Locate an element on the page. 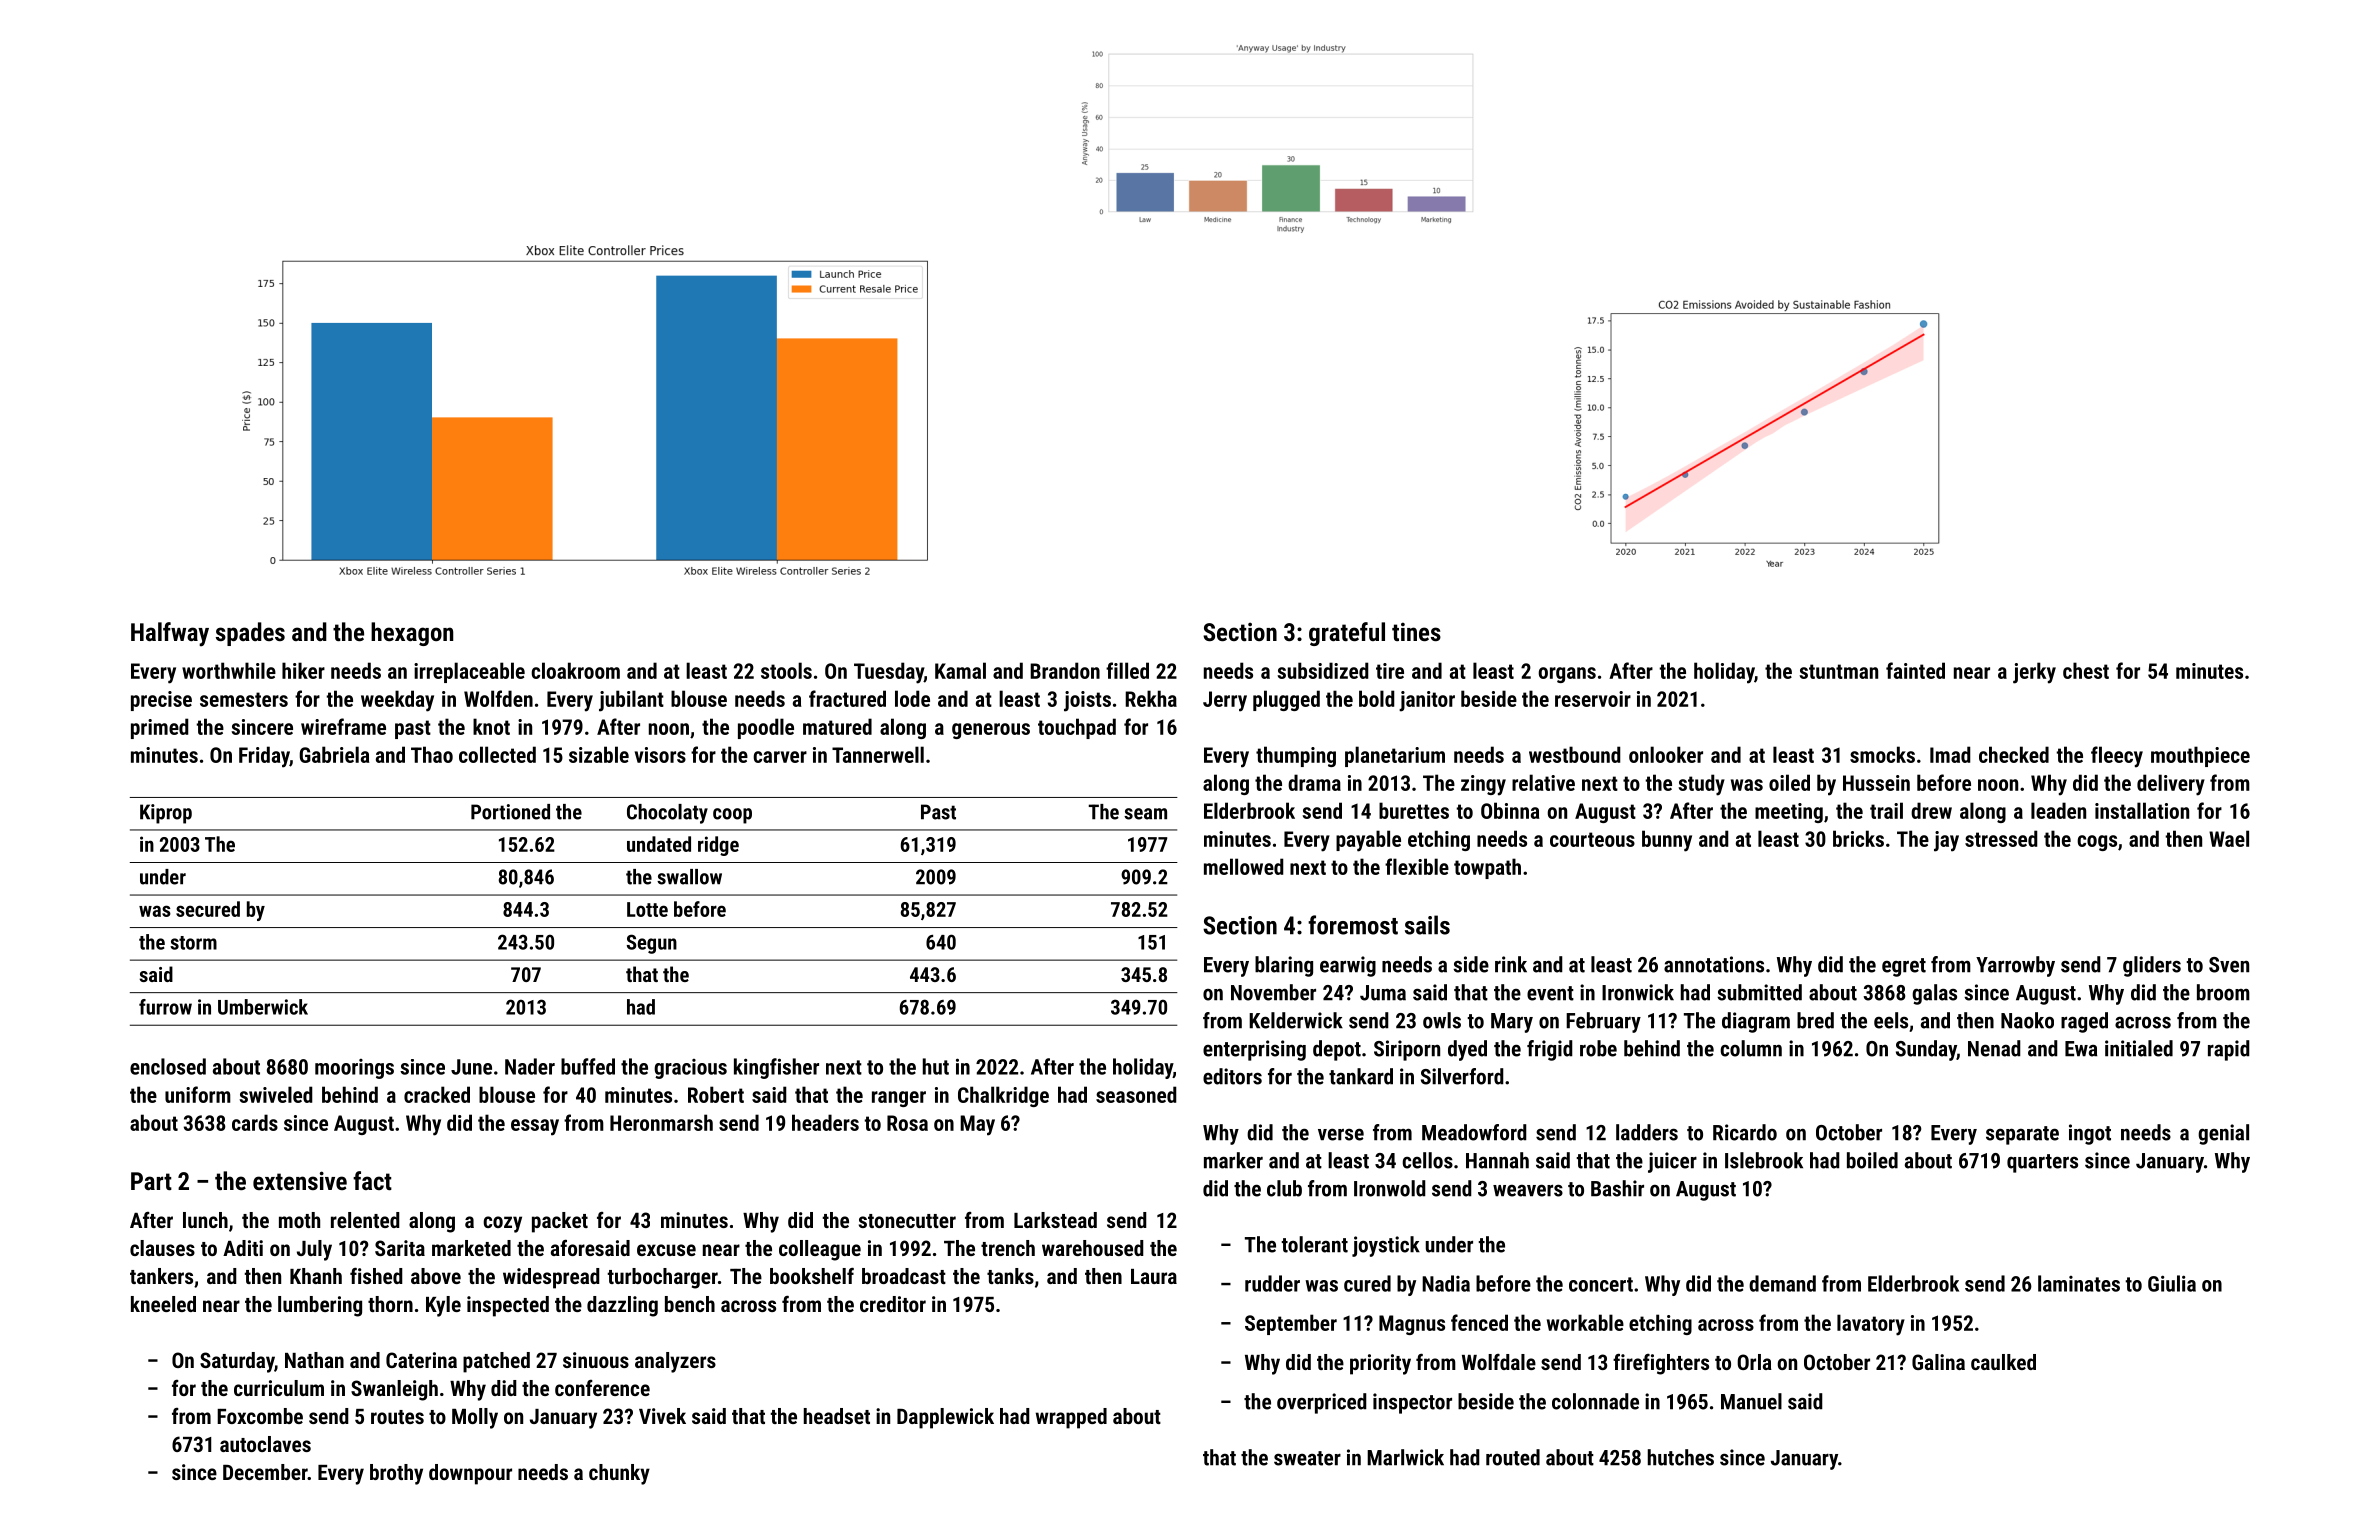 The height and width of the page is (1540, 2380). tolerant is located at coordinates (1314, 1244).
